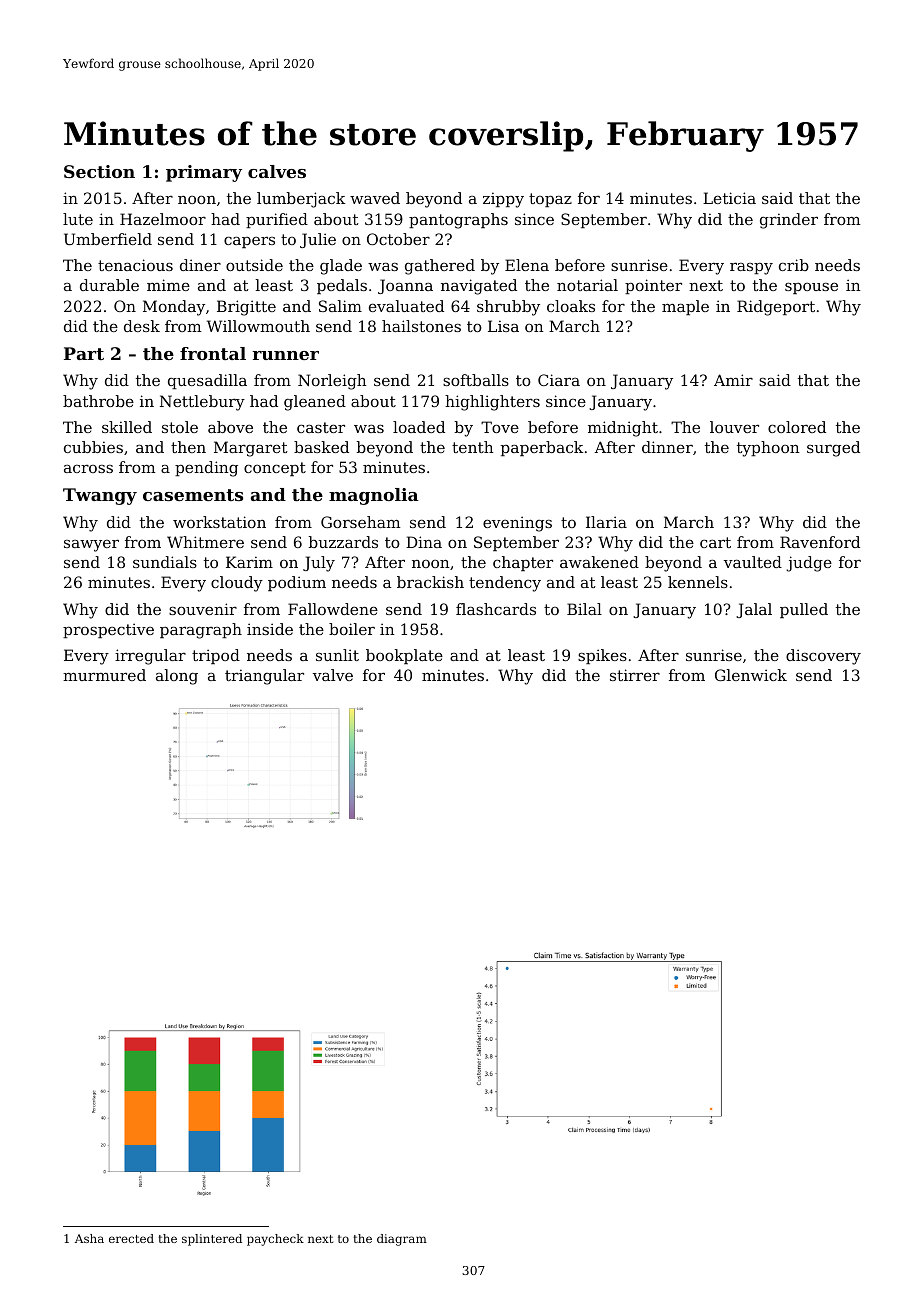 The height and width of the screenshot is (1308, 924). What do you see at coordinates (98, 401) in the screenshot?
I see `bathrobe` at bounding box center [98, 401].
